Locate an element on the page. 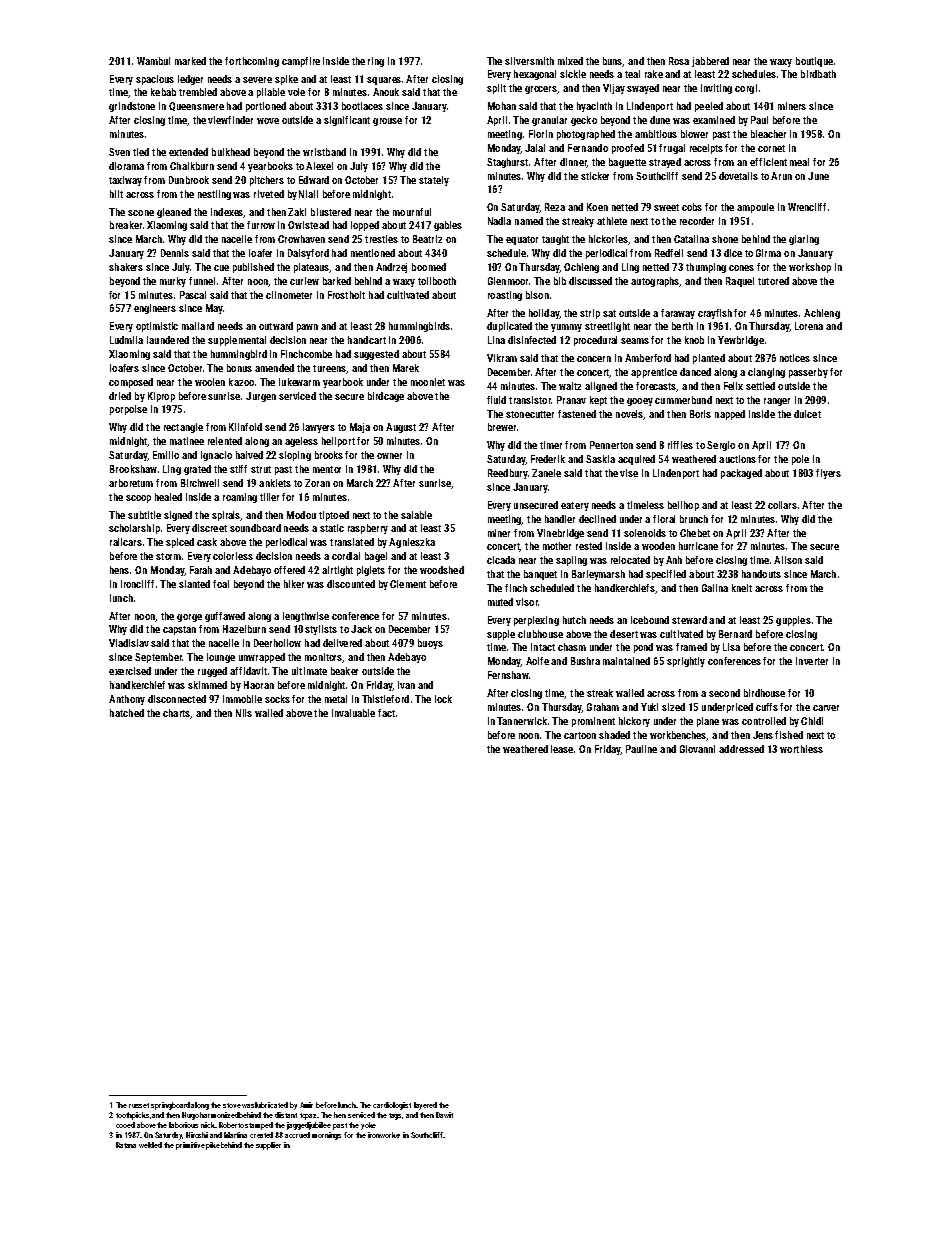 Image resolution: width=952 pixels, height=1233 pixels. gorge is located at coordinates (189, 618).
